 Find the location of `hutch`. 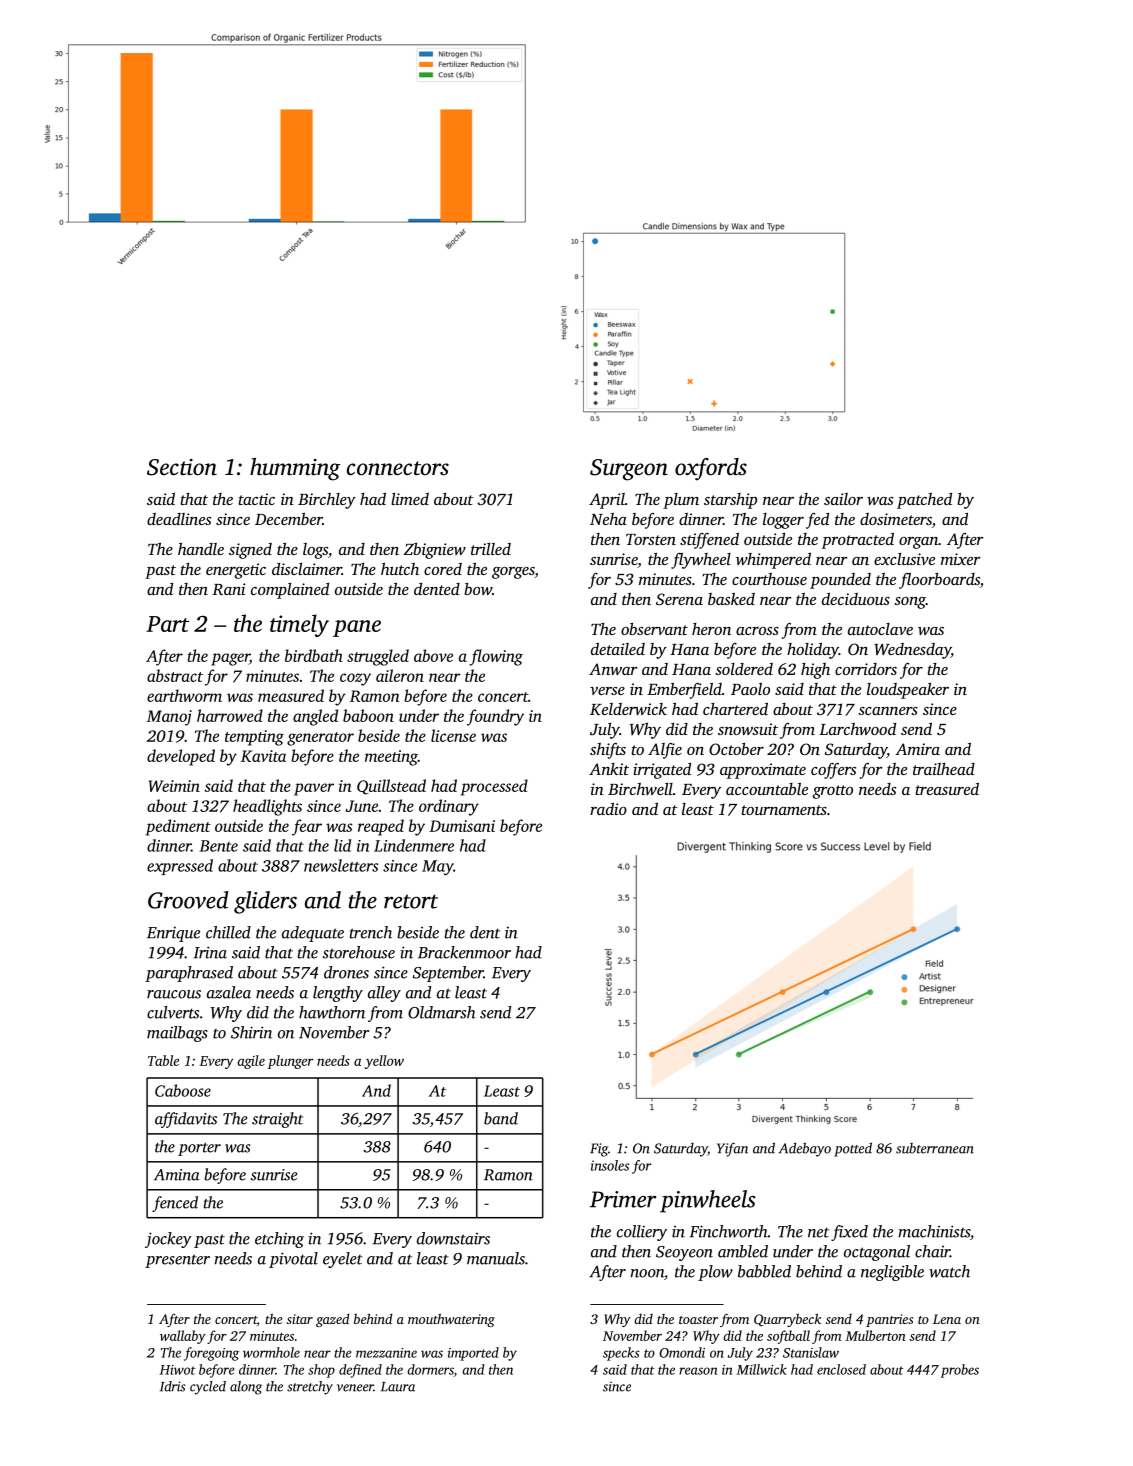

hutch is located at coordinates (400, 569).
